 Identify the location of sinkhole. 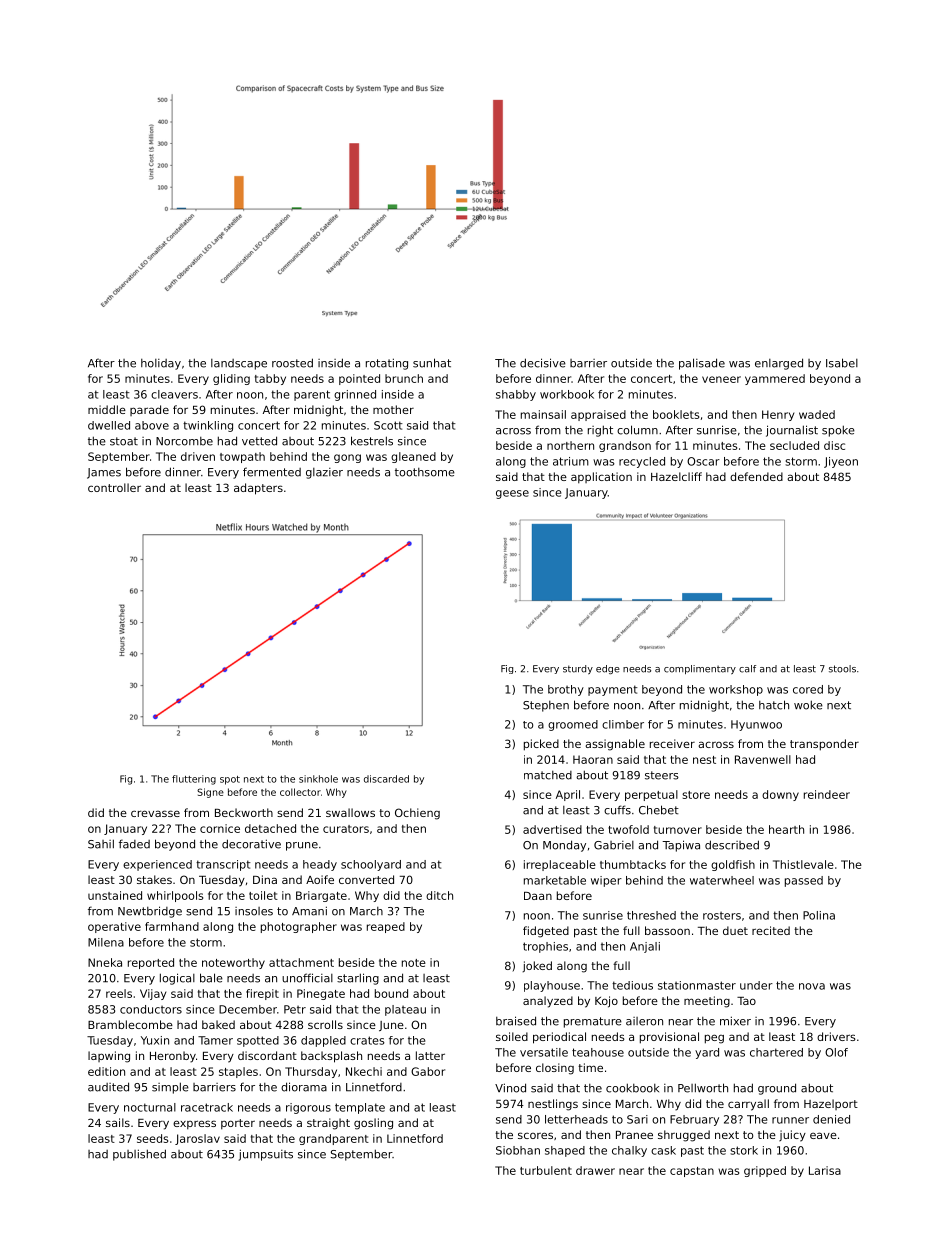
(318, 779).
